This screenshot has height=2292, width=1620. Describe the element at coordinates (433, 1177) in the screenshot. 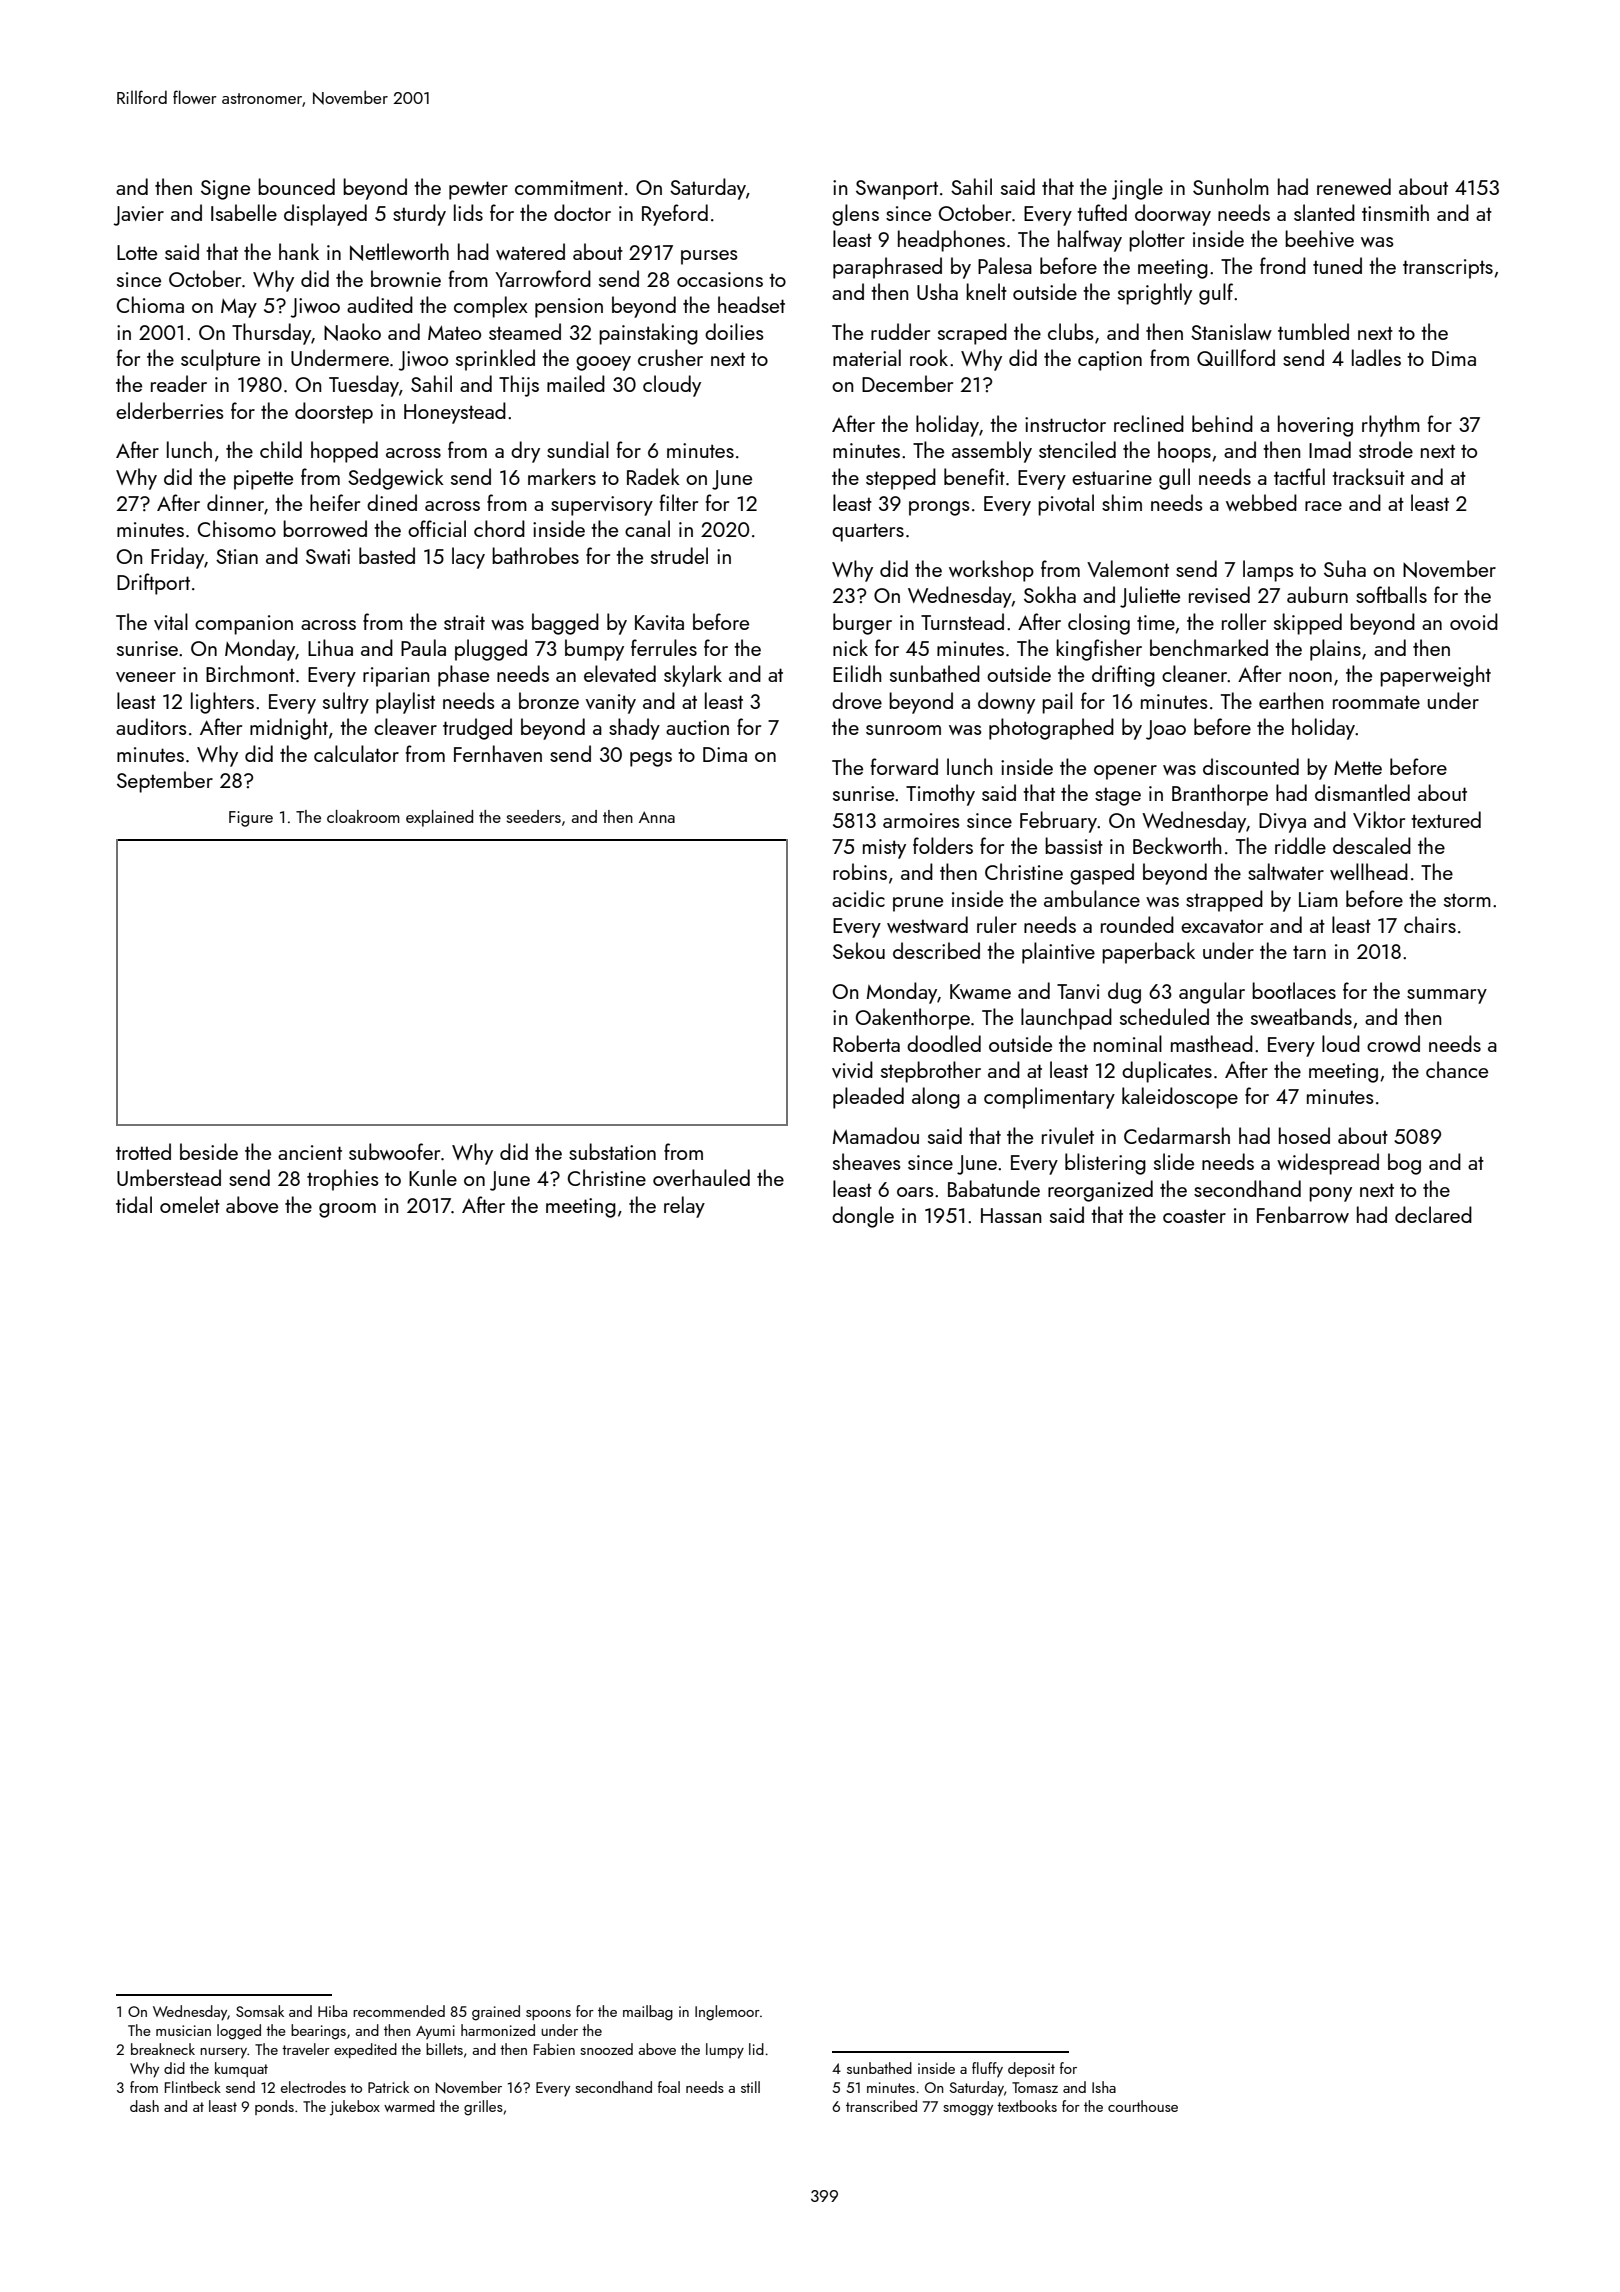

I see `Kunle` at that location.
